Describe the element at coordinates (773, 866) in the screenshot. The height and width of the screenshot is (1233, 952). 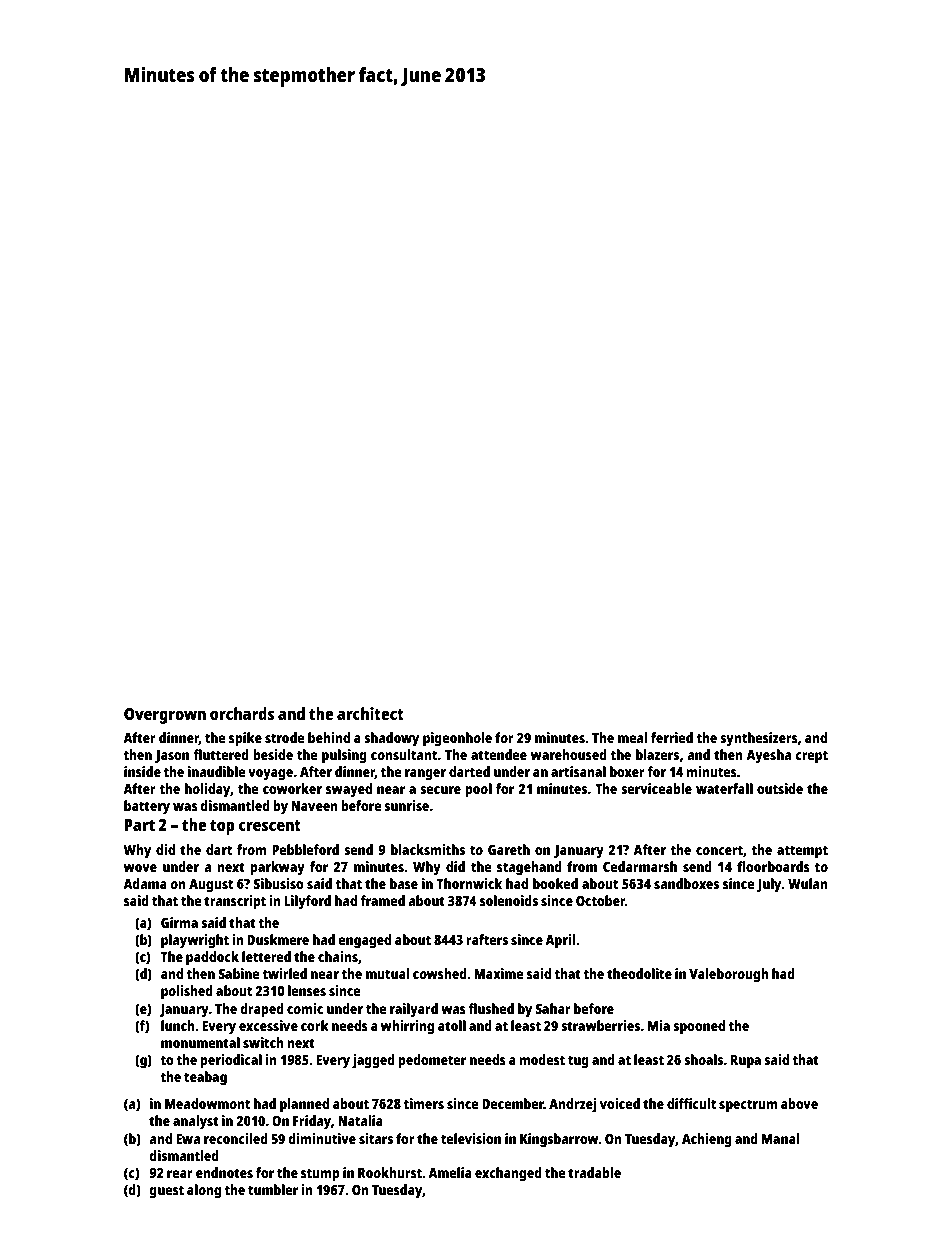
I see `floorboards` at that location.
